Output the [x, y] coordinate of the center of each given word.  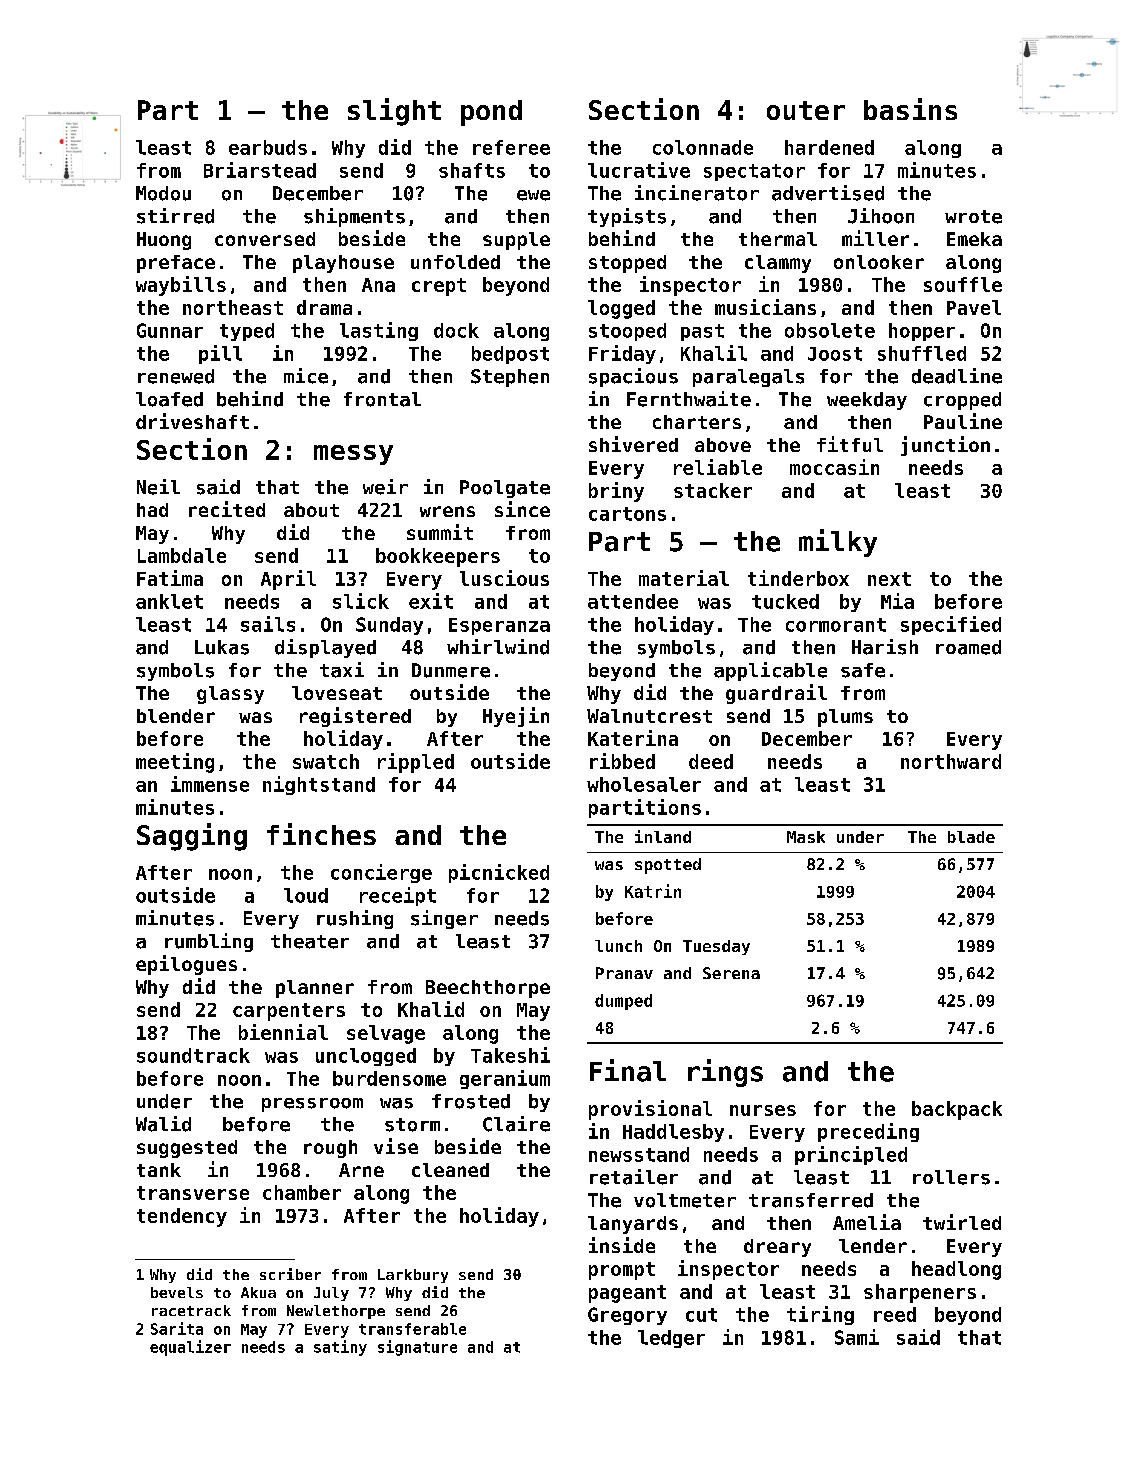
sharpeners [920, 1293]
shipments [354, 217]
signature [417, 1348]
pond [491, 113]
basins [910, 109]
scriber [290, 1274]
